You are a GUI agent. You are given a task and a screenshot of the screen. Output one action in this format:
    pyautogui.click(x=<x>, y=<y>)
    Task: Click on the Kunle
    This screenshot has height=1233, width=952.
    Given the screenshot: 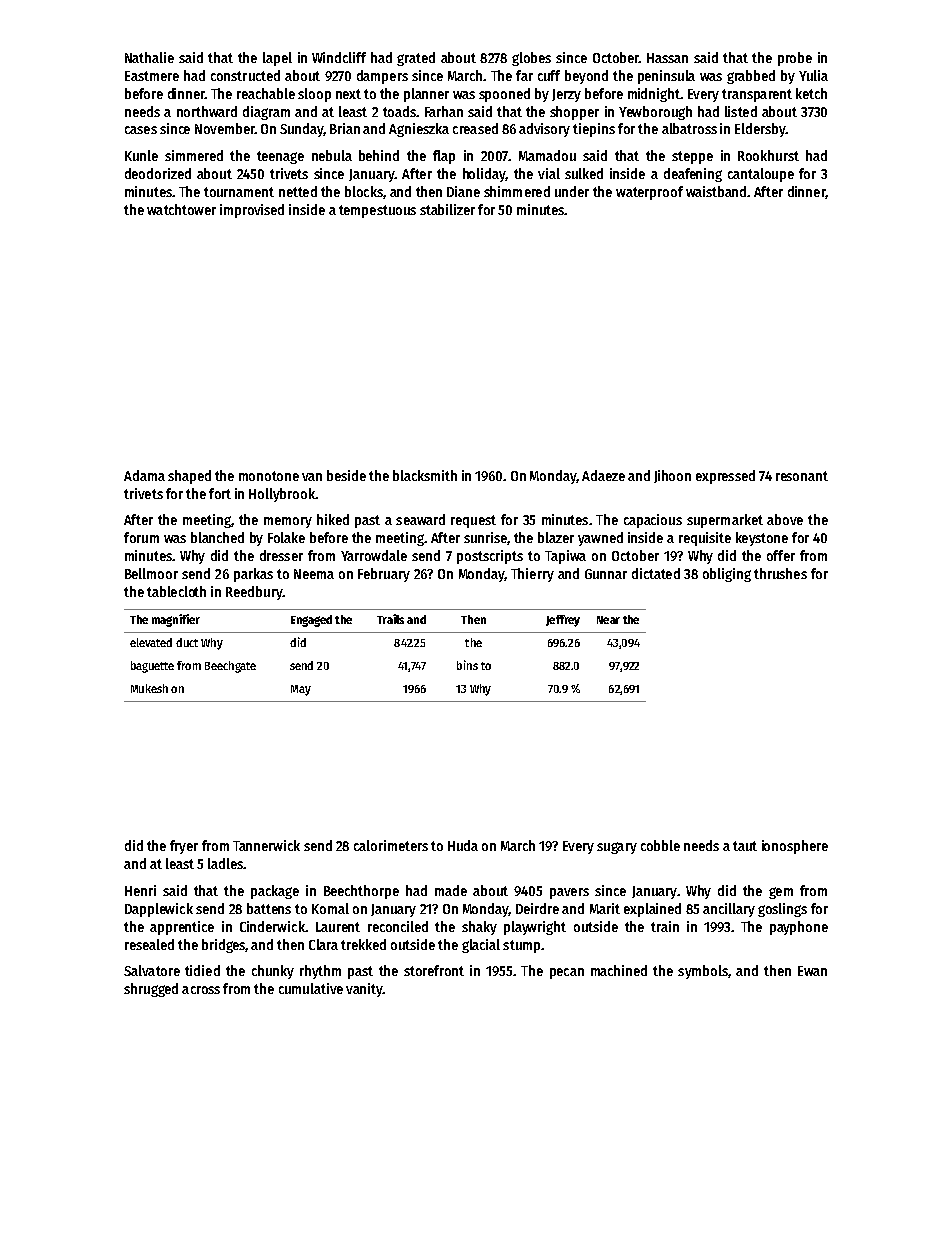 What is the action you would take?
    pyautogui.click(x=141, y=155)
